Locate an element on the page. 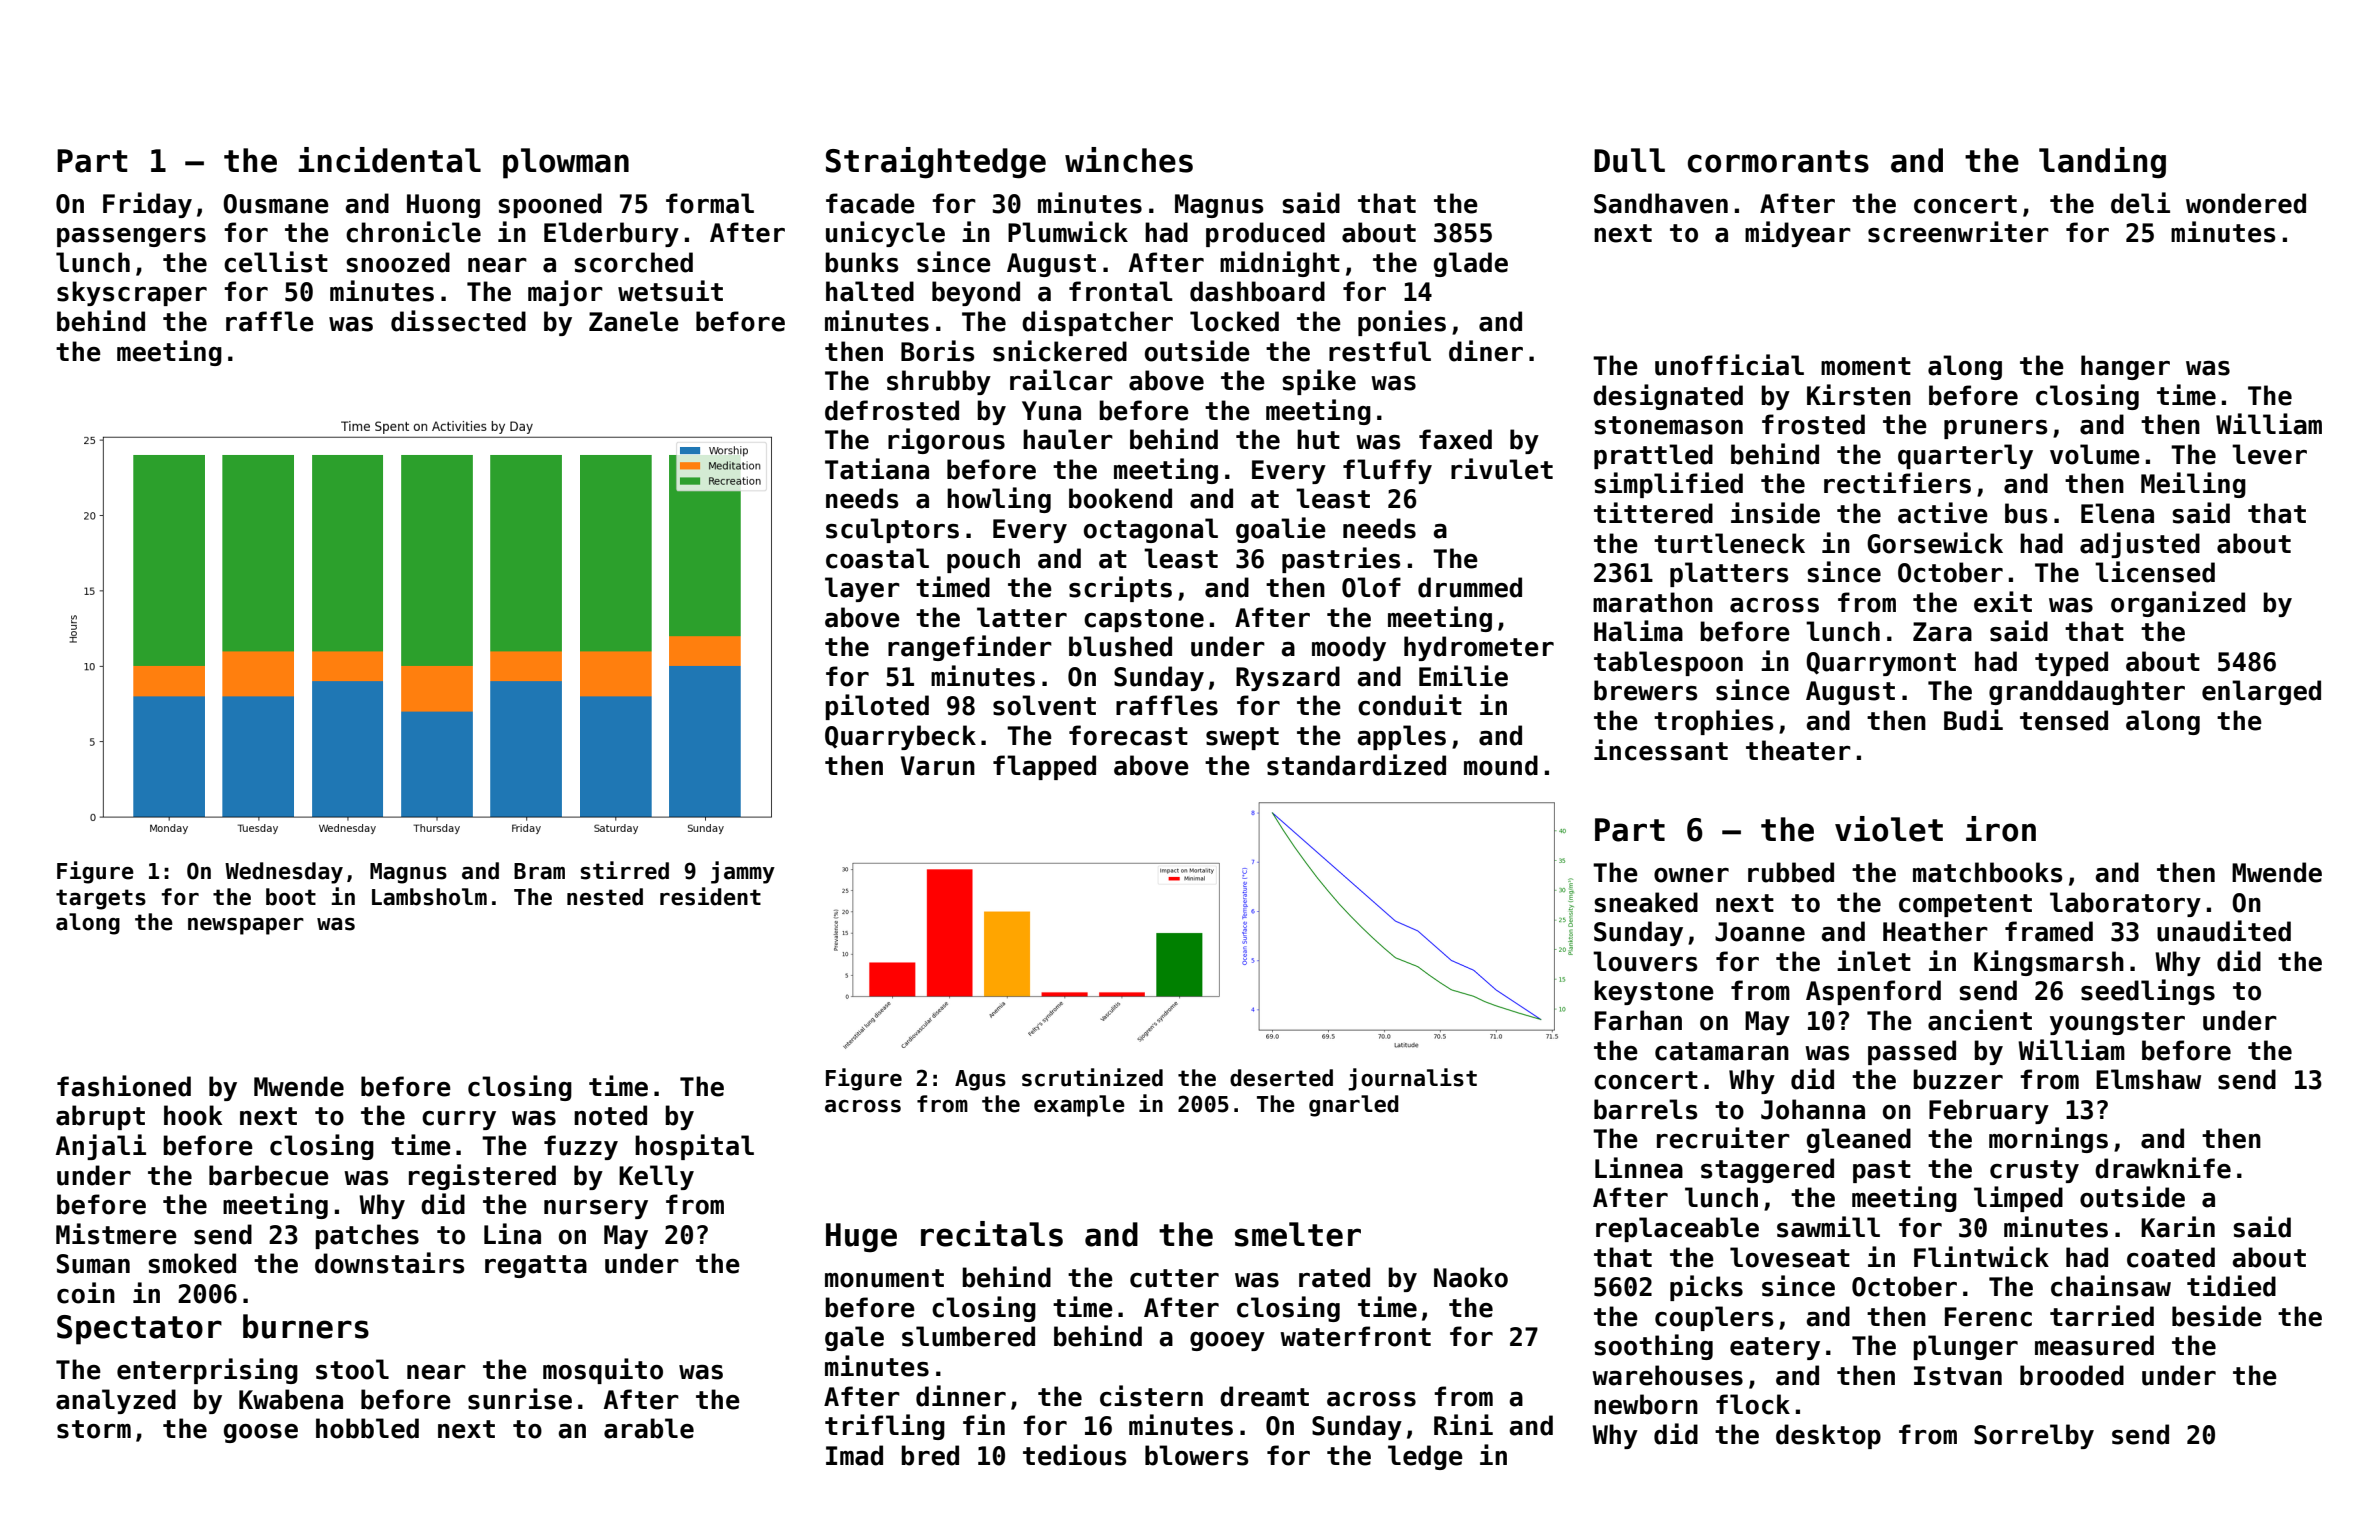  layer is located at coordinates (862, 589).
